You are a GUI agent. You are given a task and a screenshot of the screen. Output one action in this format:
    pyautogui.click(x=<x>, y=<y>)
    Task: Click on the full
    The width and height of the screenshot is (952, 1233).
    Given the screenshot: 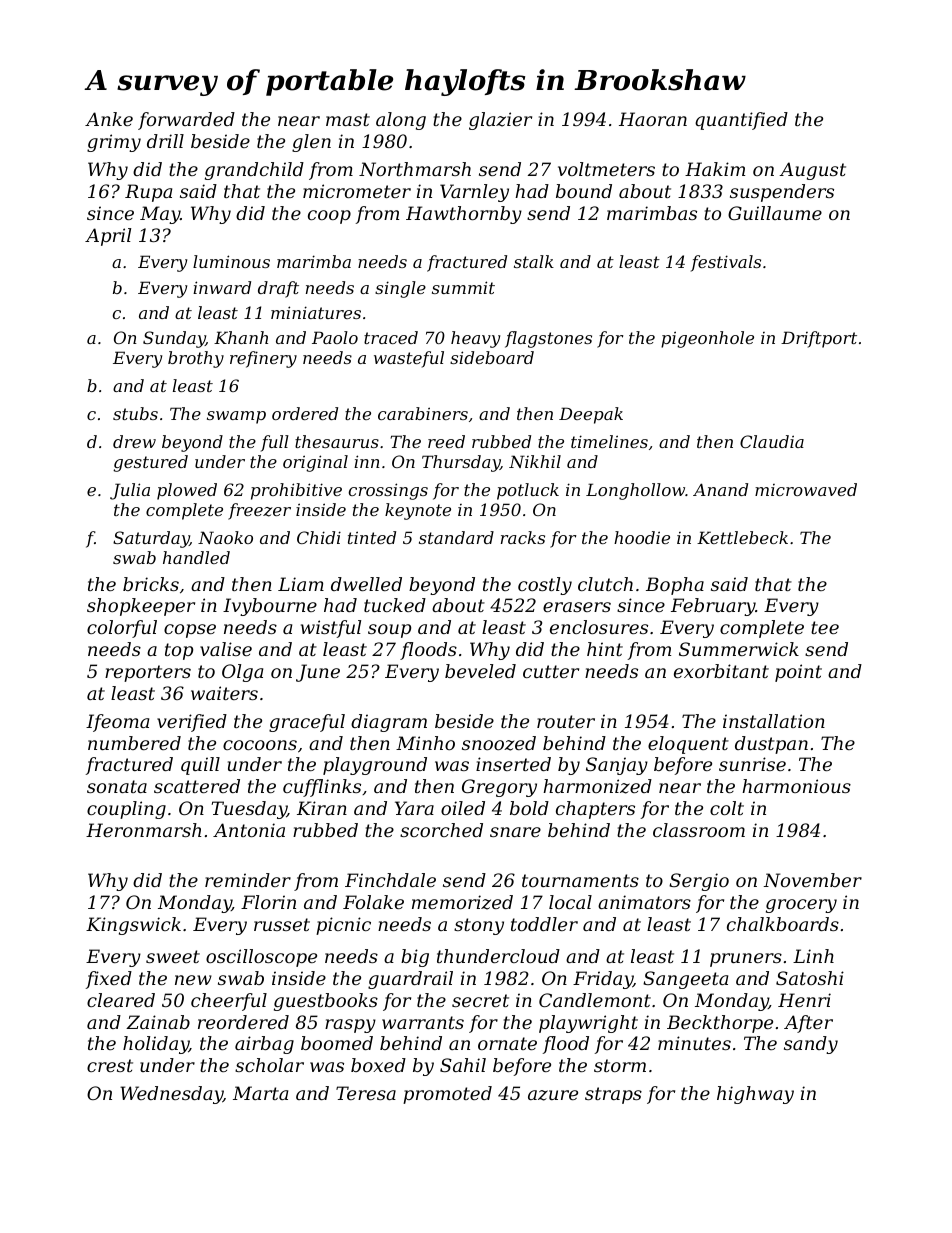 What is the action you would take?
    pyautogui.click(x=275, y=443)
